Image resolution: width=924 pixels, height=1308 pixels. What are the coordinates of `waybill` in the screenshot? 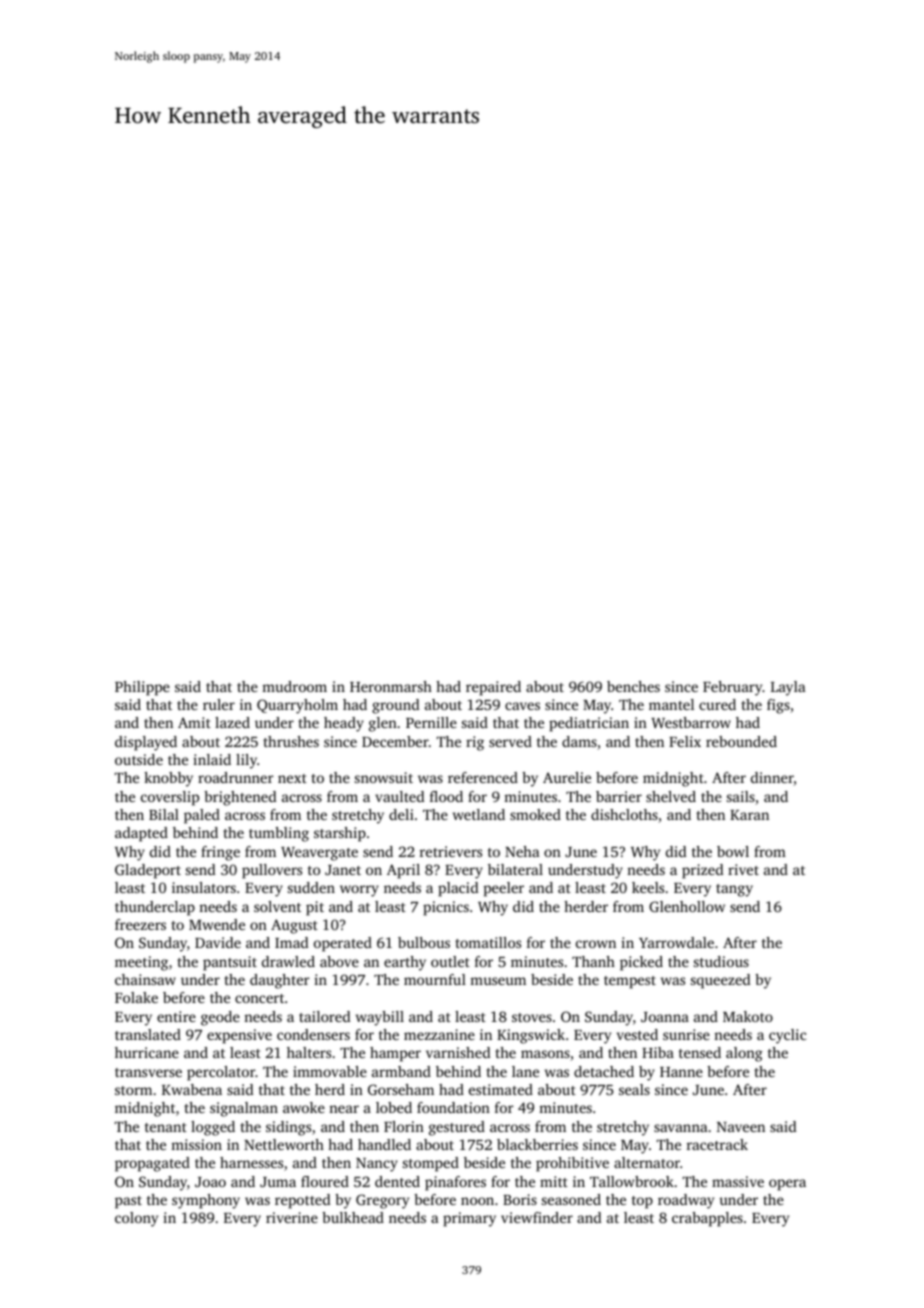 It's located at (380, 1018).
